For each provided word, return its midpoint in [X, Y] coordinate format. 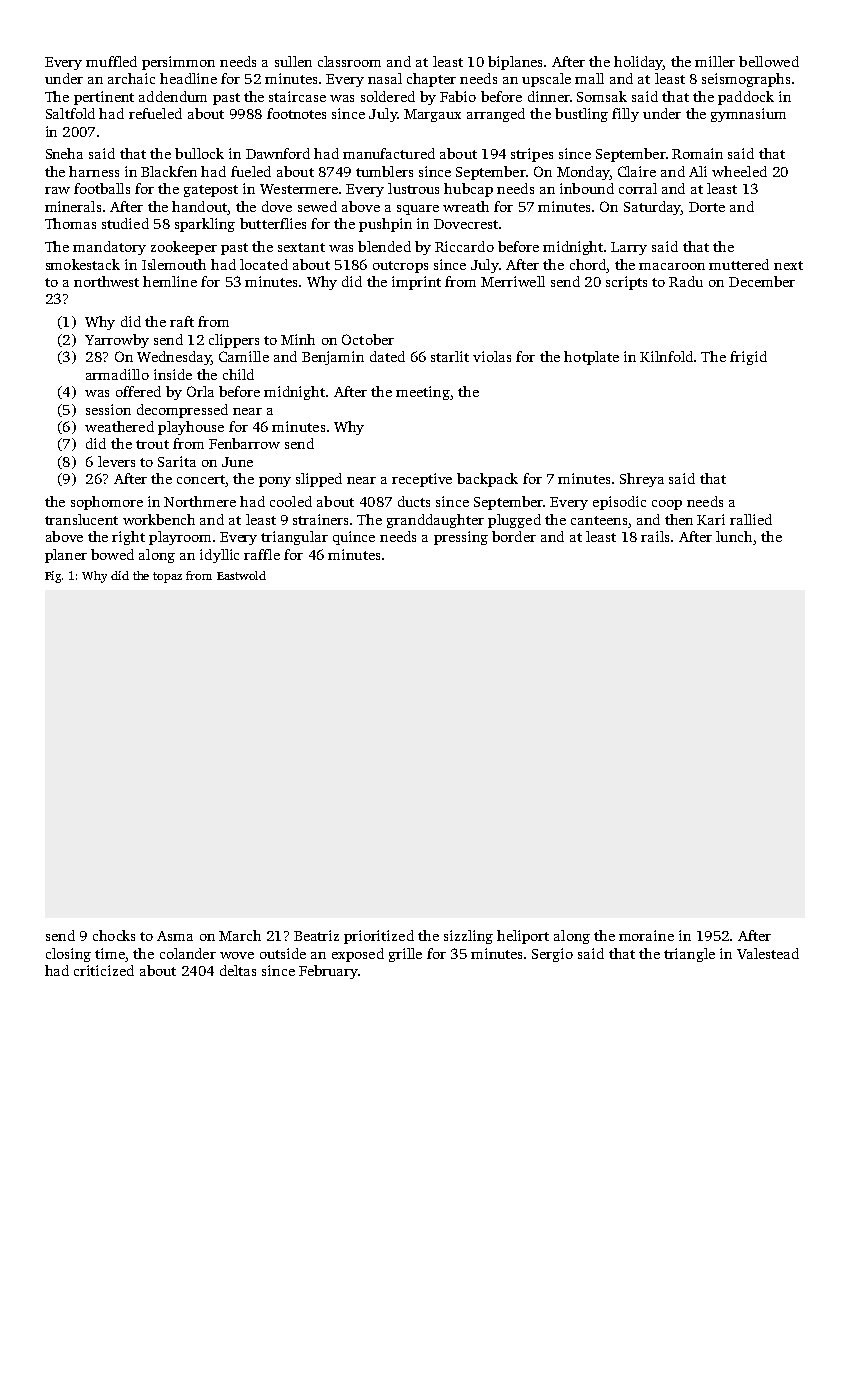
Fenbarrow [244, 443]
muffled [111, 61]
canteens [599, 520]
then [679, 519]
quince [354, 538]
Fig [53, 577]
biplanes [515, 63]
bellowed [769, 61]
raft [182, 321]
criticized [104, 970]
